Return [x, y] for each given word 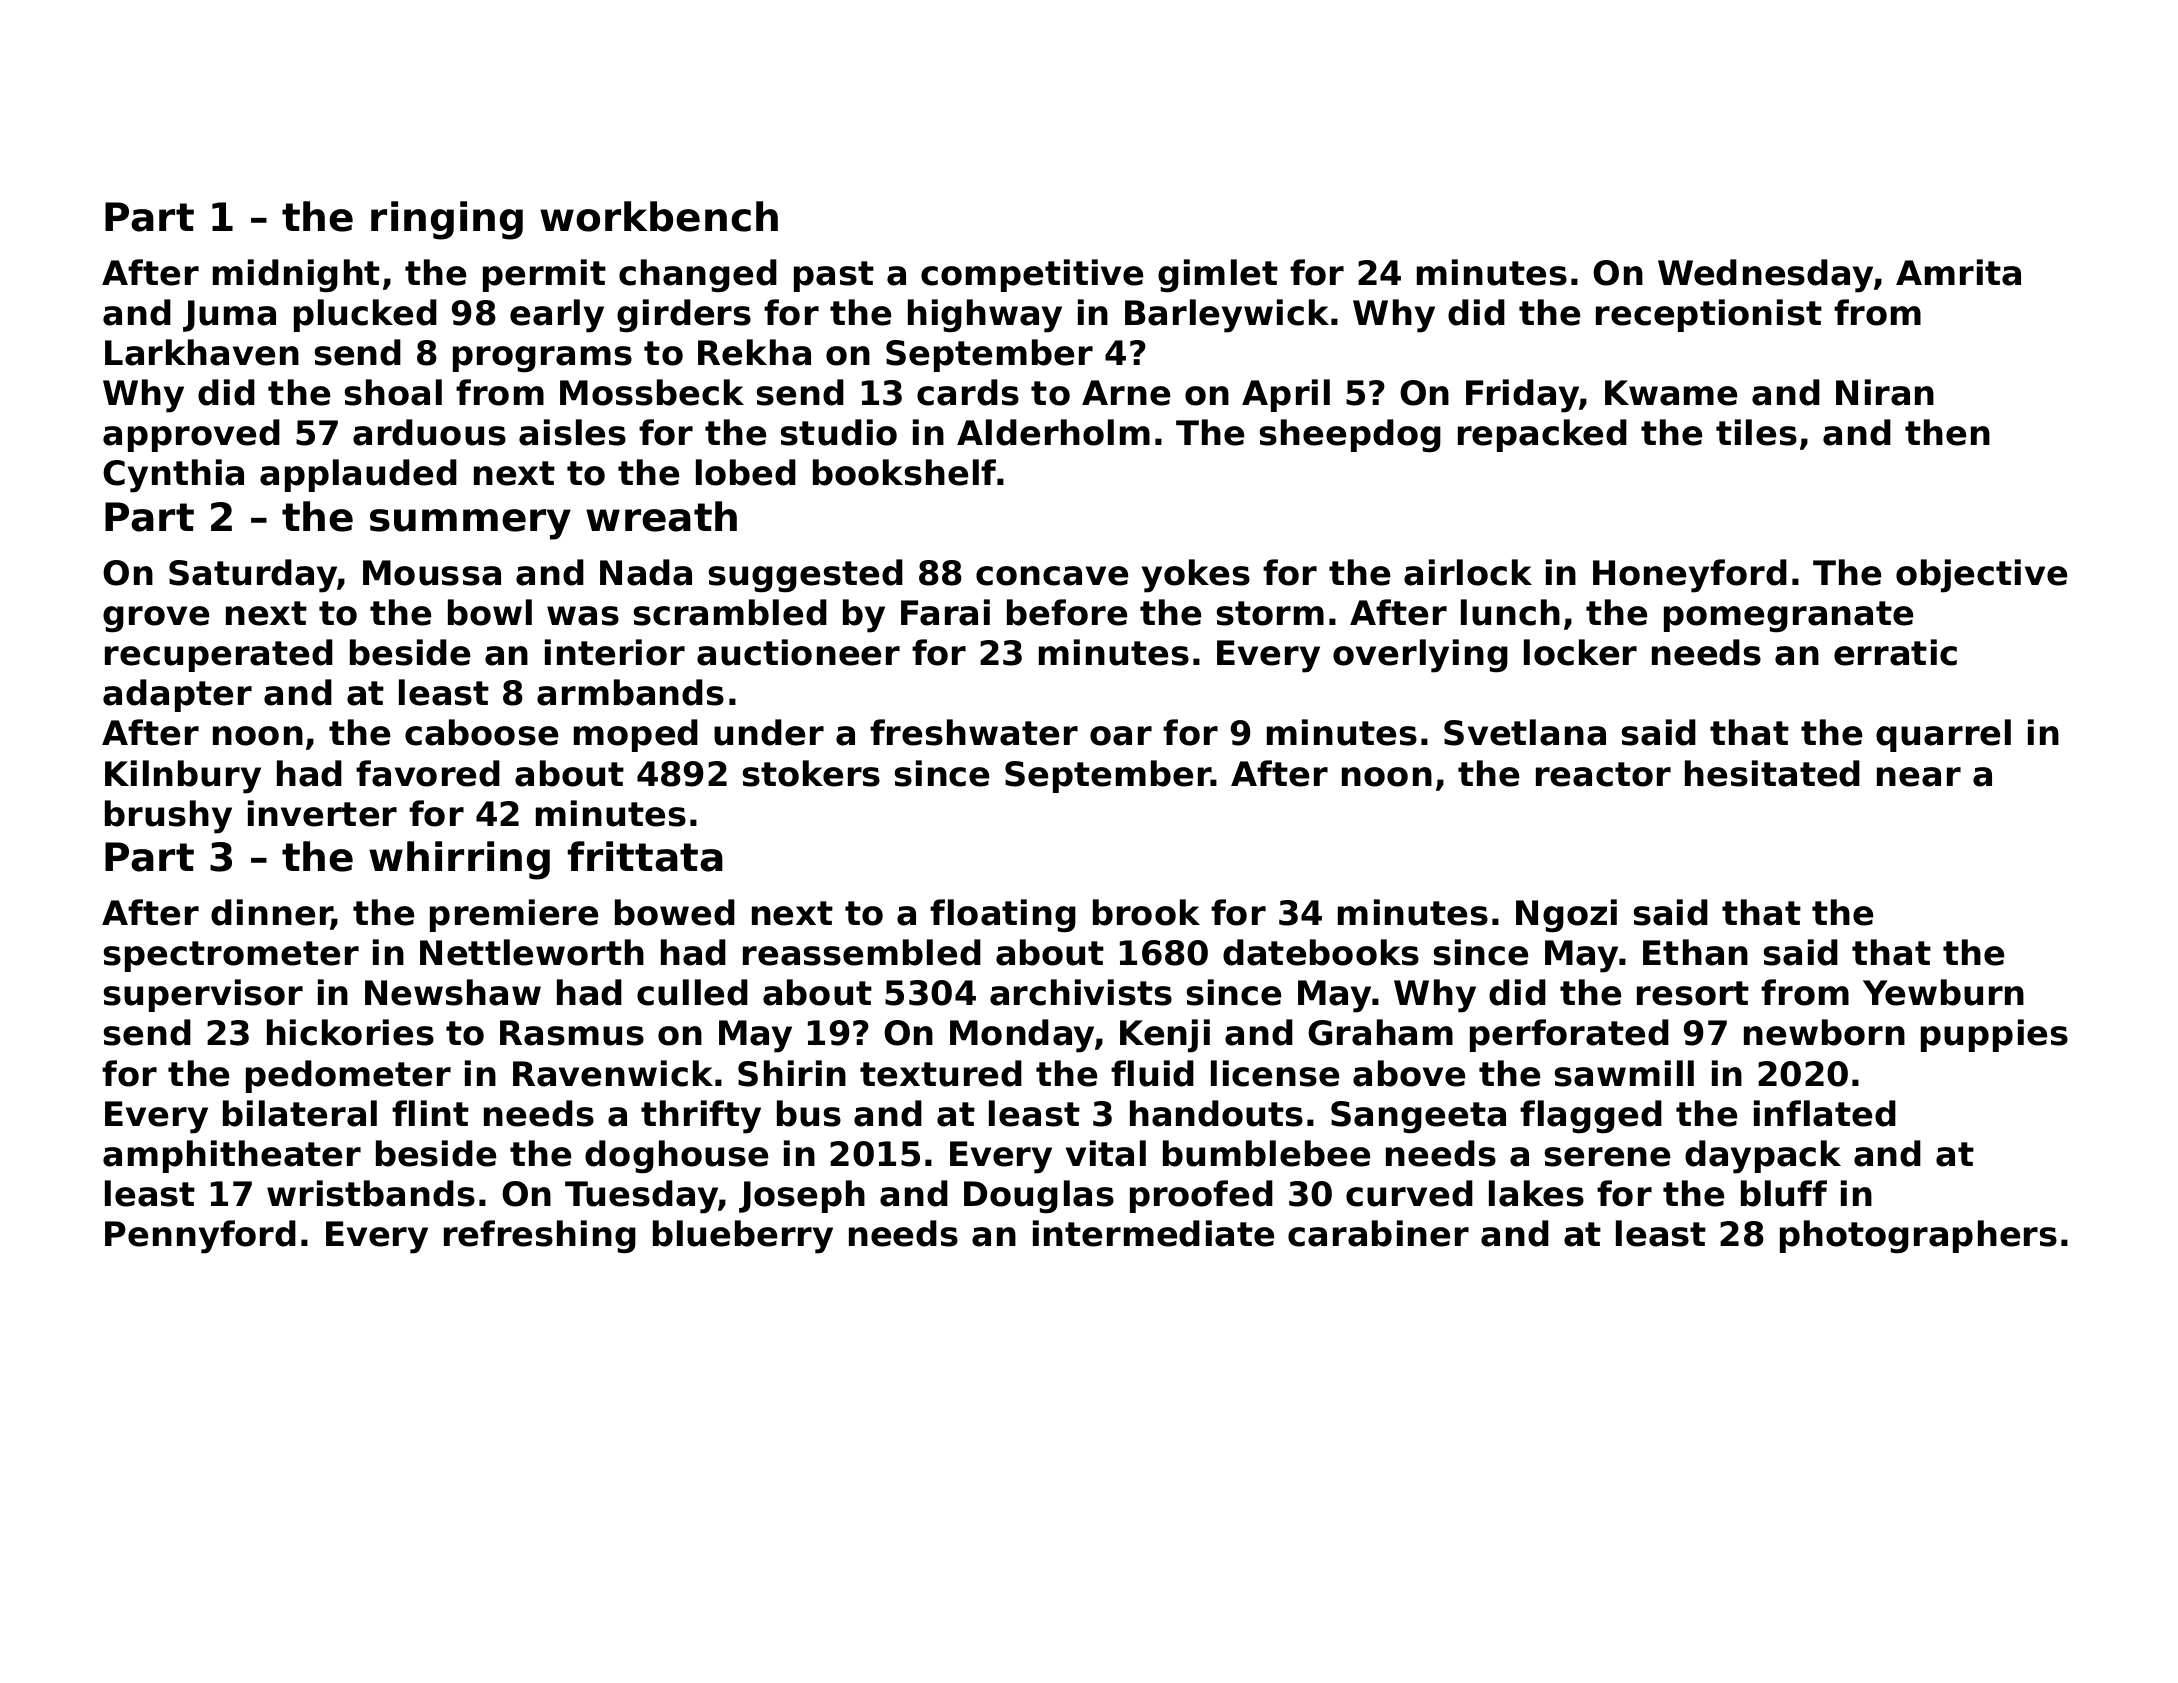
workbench [659, 216]
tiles [1756, 432]
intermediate [1153, 1233]
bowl [490, 612]
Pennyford [200, 1237]
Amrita [1958, 272]
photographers [1918, 1237]
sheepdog [1350, 436]
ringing [447, 220]
